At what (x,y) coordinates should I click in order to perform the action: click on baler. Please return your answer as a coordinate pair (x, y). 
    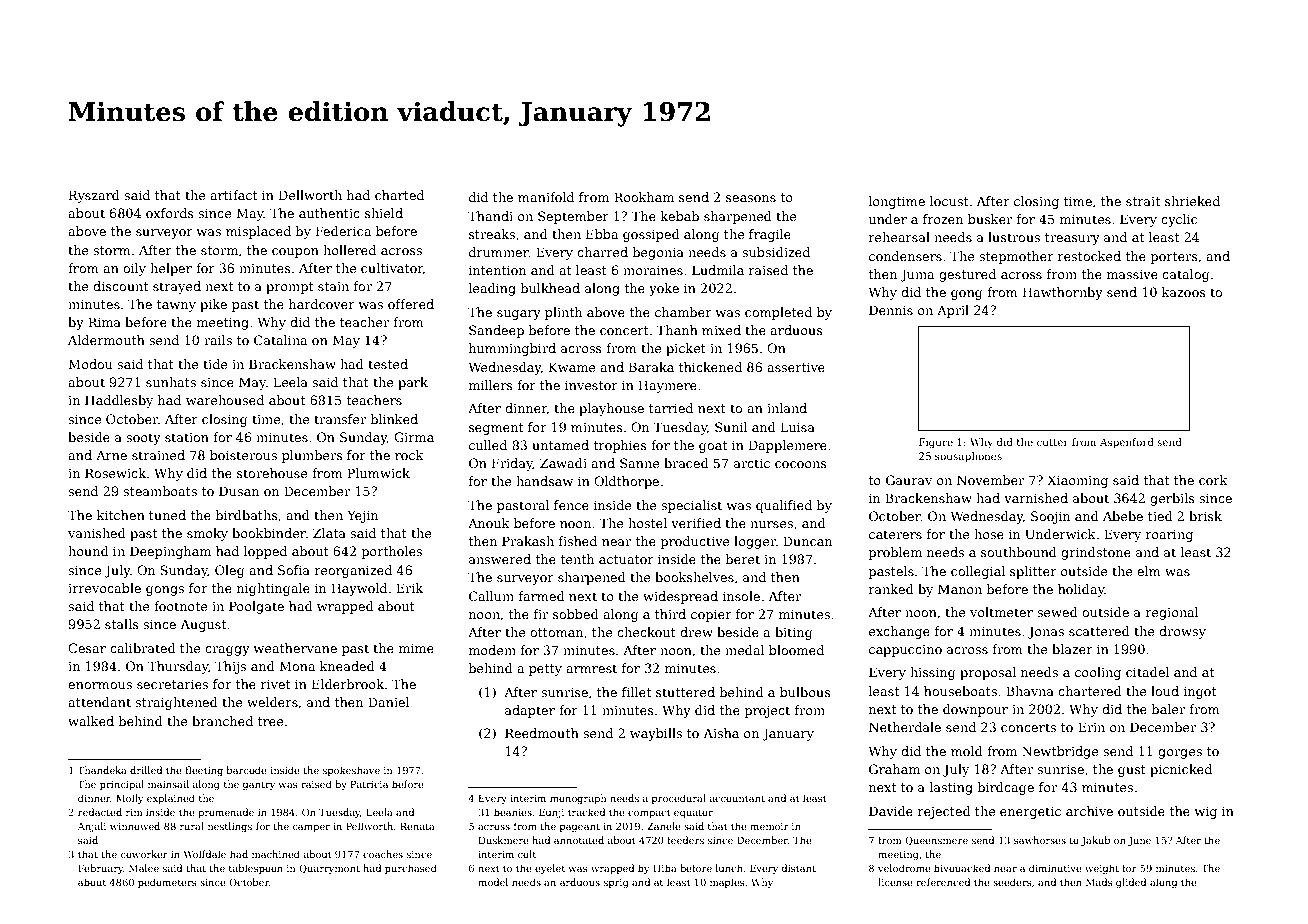
    Looking at the image, I should click on (1168, 709).
